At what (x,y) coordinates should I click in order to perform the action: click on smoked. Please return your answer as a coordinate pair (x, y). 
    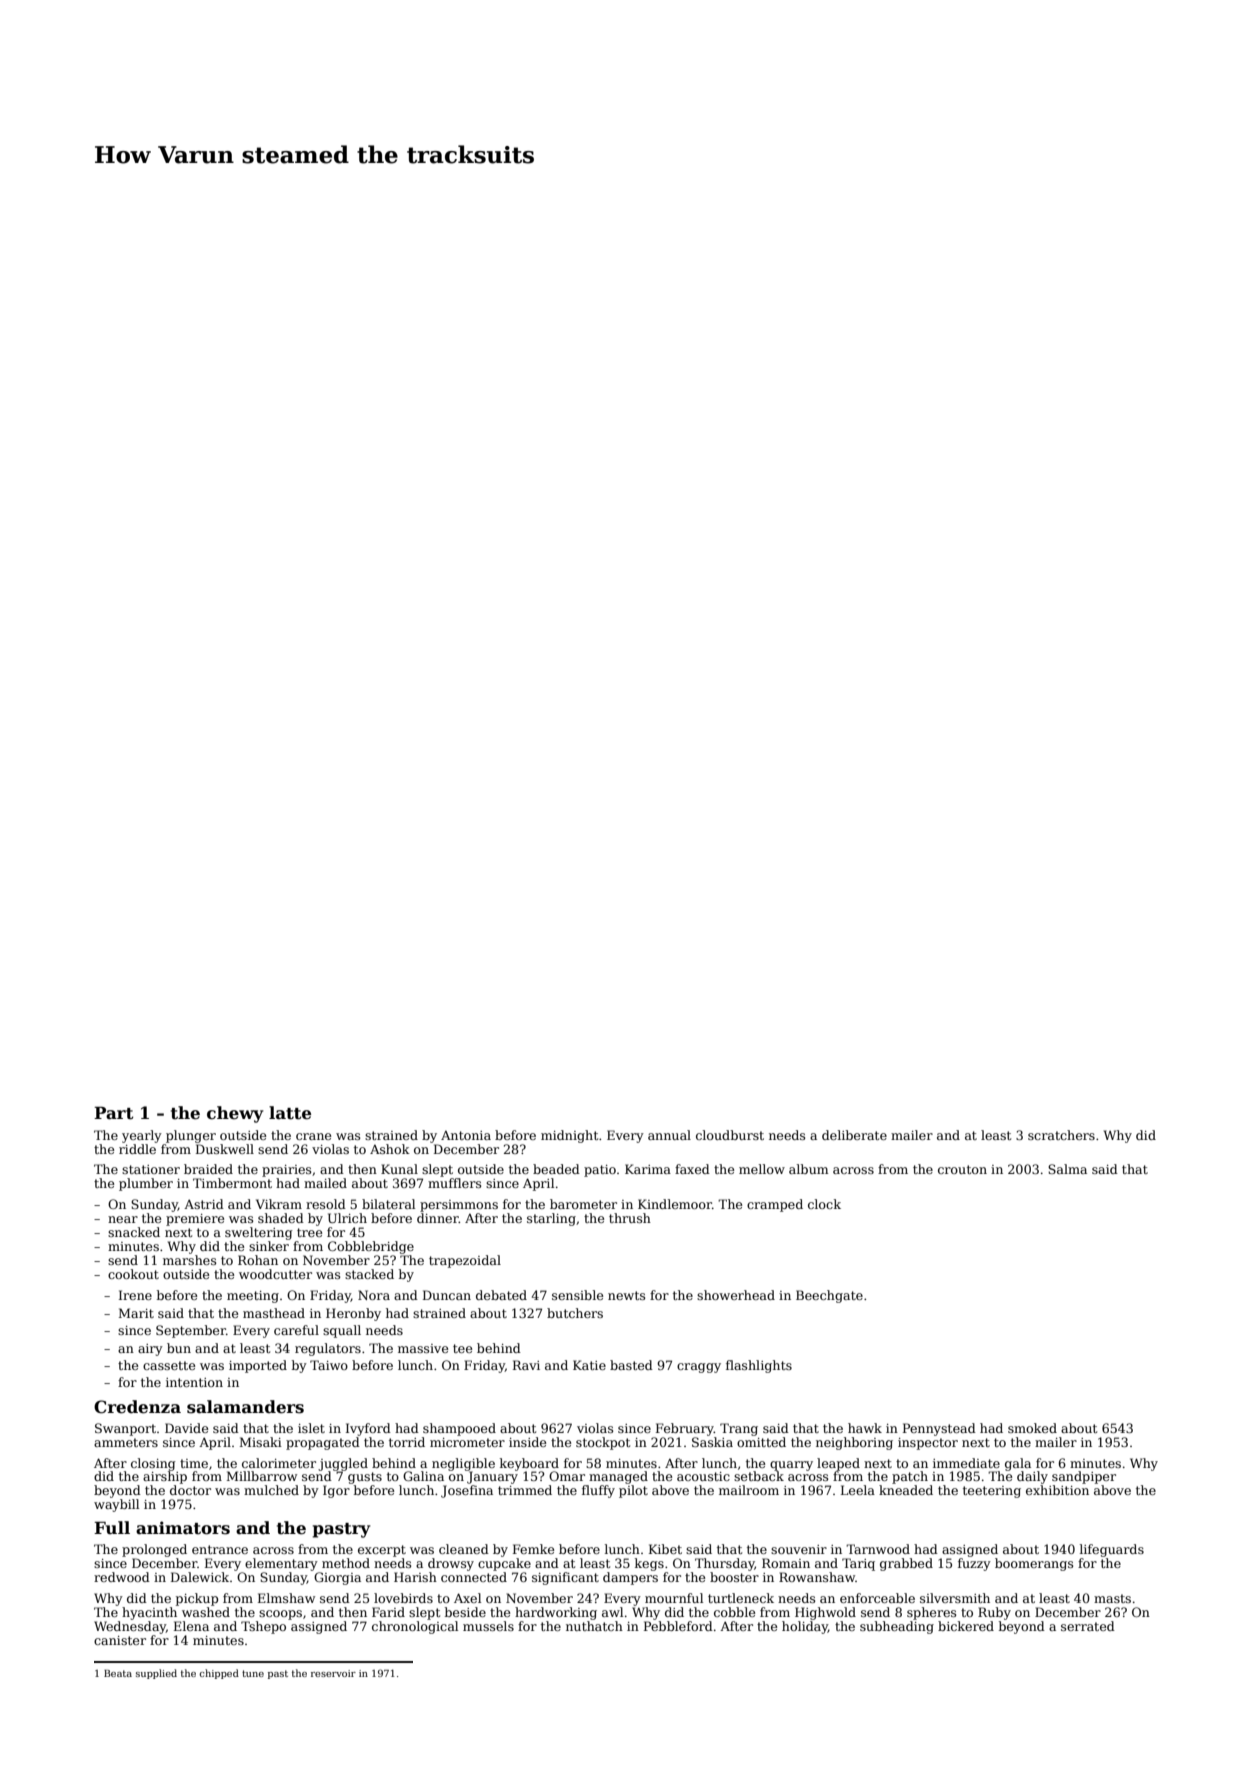
    Looking at the image, I should click on (1032, 1428).
